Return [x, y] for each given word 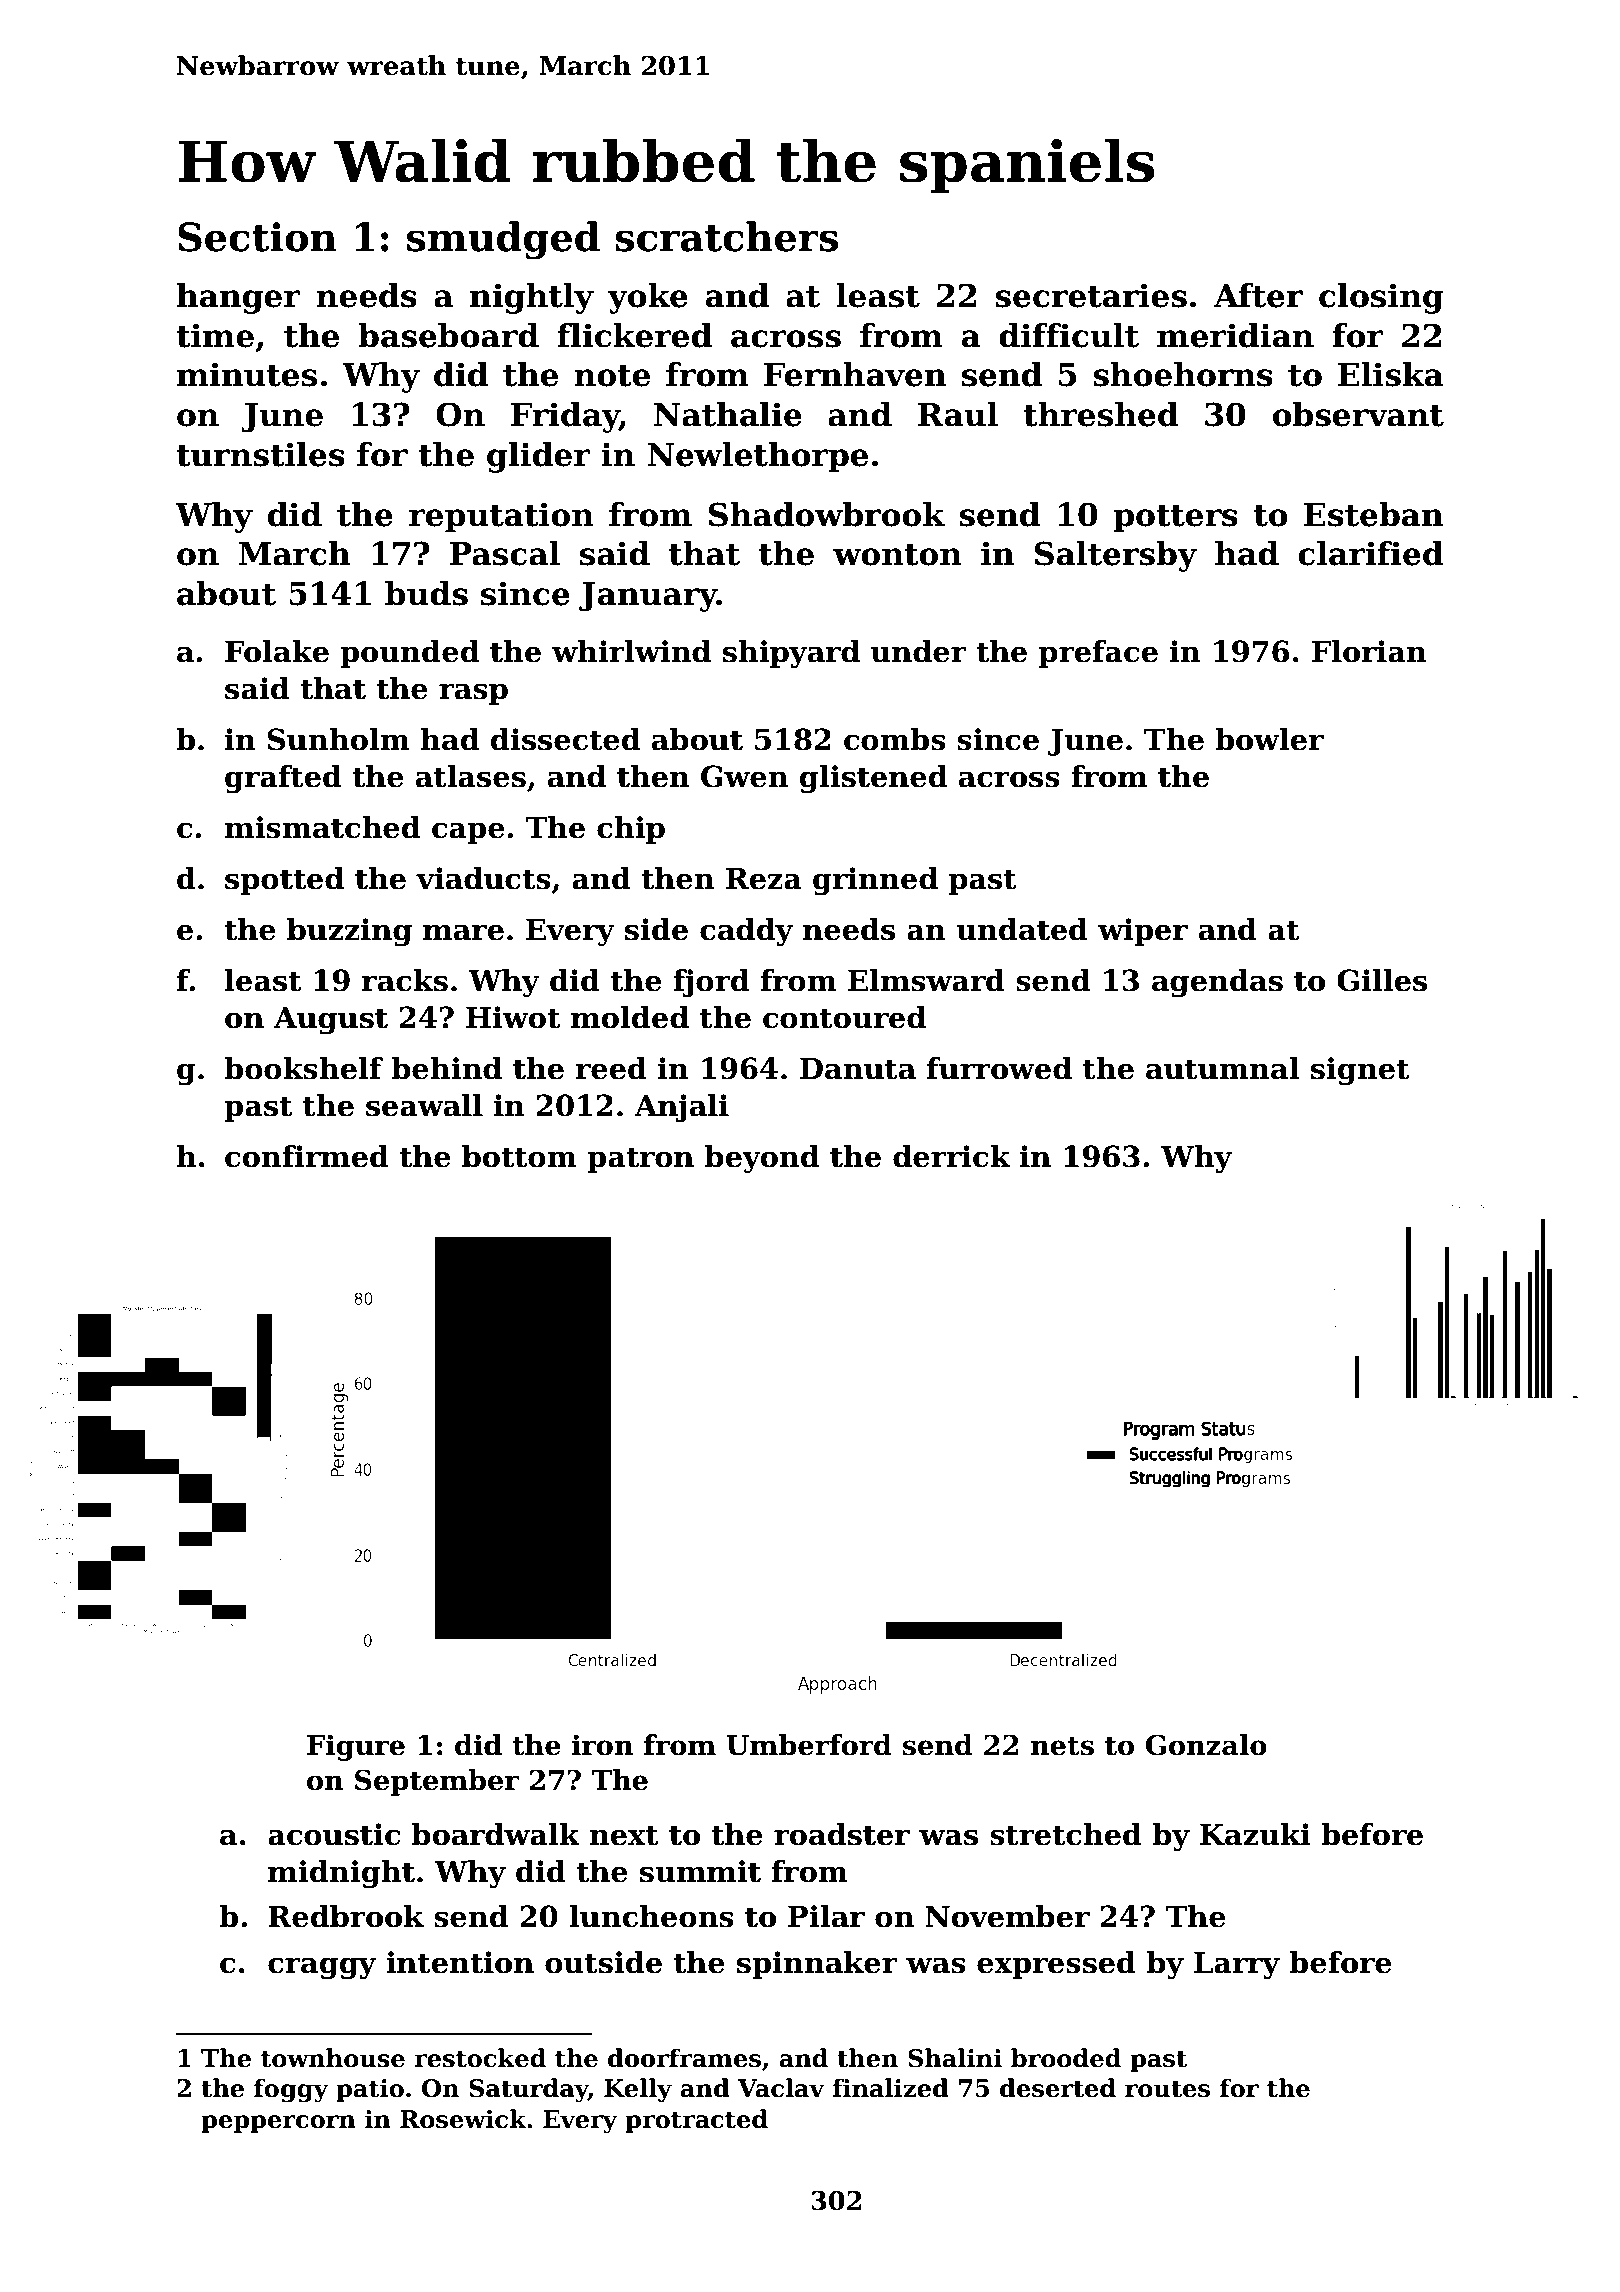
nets [1062, 1746]
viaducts [483, 878]
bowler [1269, 739]
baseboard [448, 335]
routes [1167, 2089]
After [1258, 295]
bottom [519, 1156]
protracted [696, 2121]
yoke [648, 298]
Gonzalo [1206, 1745]
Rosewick [463, 2119]
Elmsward [926, 980]
